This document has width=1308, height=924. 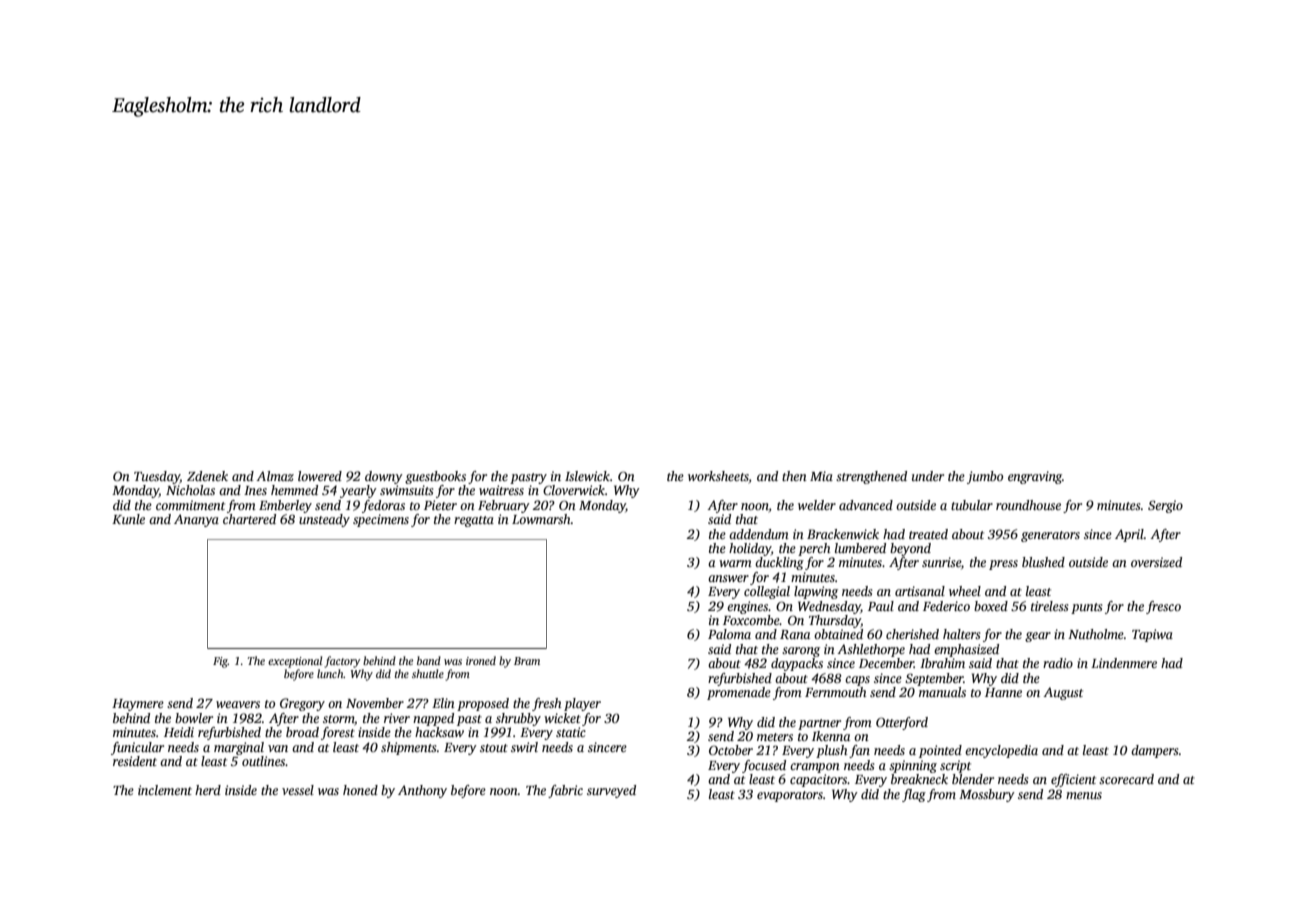 What do you see at coordinates (728, 578) in the document?
I see `answer` at bounding box center [728, 578].
